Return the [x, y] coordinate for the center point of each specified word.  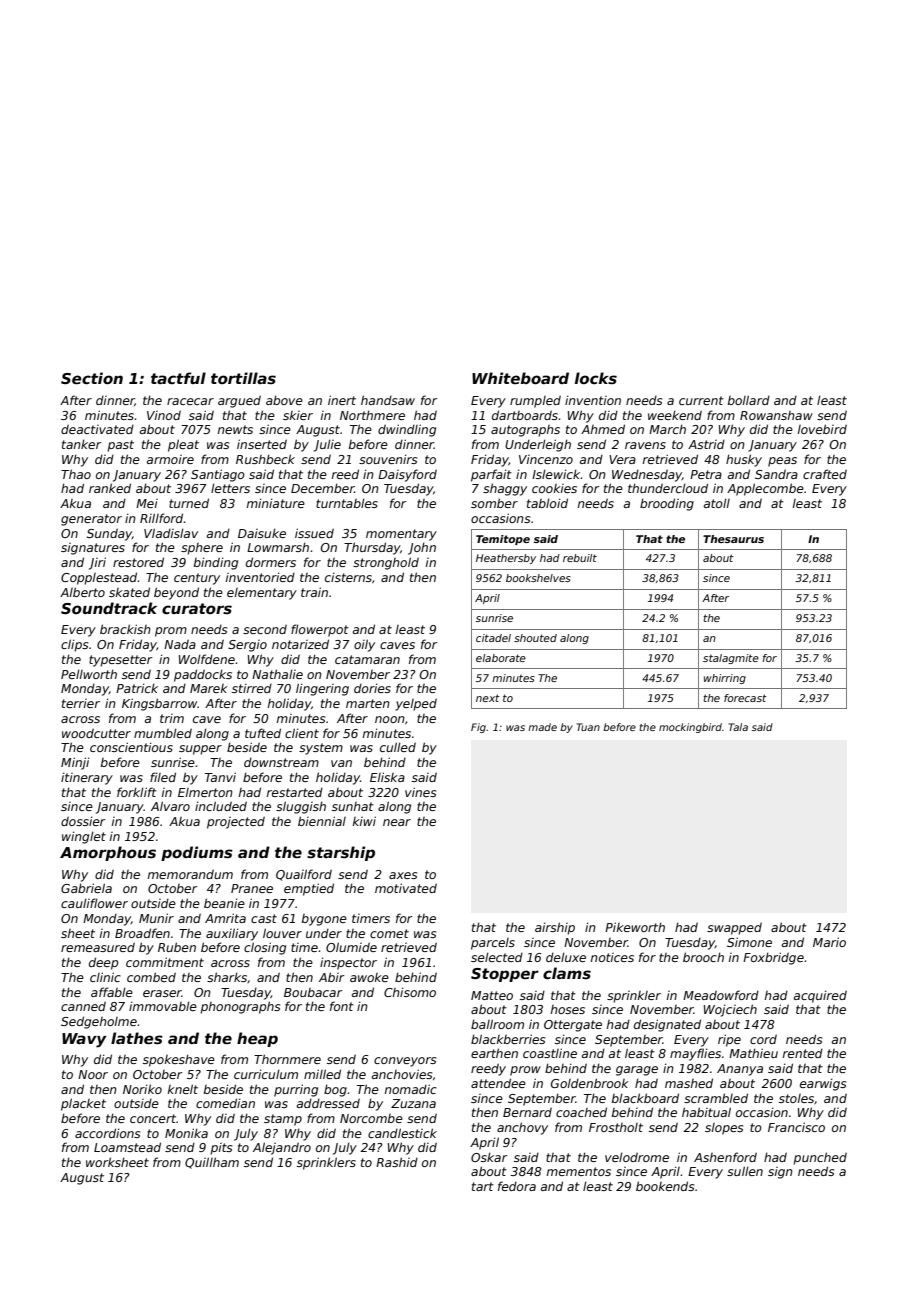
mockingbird [690, 728]
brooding [667, 504]
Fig [478, 728]
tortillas [243, 378]
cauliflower [94, 903]
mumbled [163, 733]
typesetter [121, 661]
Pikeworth [635, 927]
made [542, 727]
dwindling [407, 430]
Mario [829, 942]
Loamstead [127, 1147]
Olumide [351, 947]
